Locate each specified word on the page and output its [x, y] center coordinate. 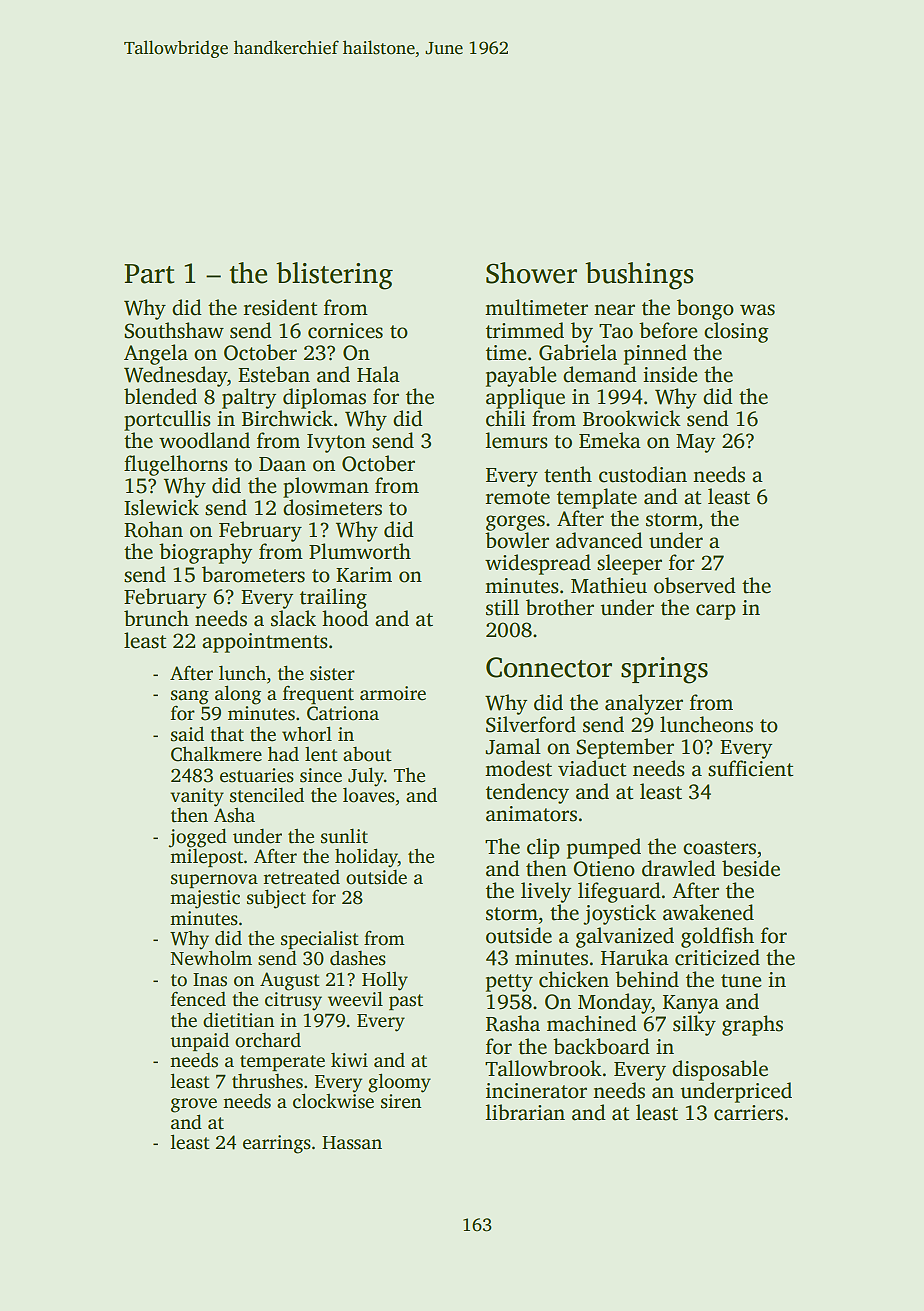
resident [280, 307]
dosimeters [332, 507]
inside [670, 374]
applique [525, 398]
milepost [206, 858]
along [238, 695]
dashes [358, 958]
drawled [679, 868]
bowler [517, 540]
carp [716, 612]
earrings [277, 1144]
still [502, 607]
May [695, 443]
